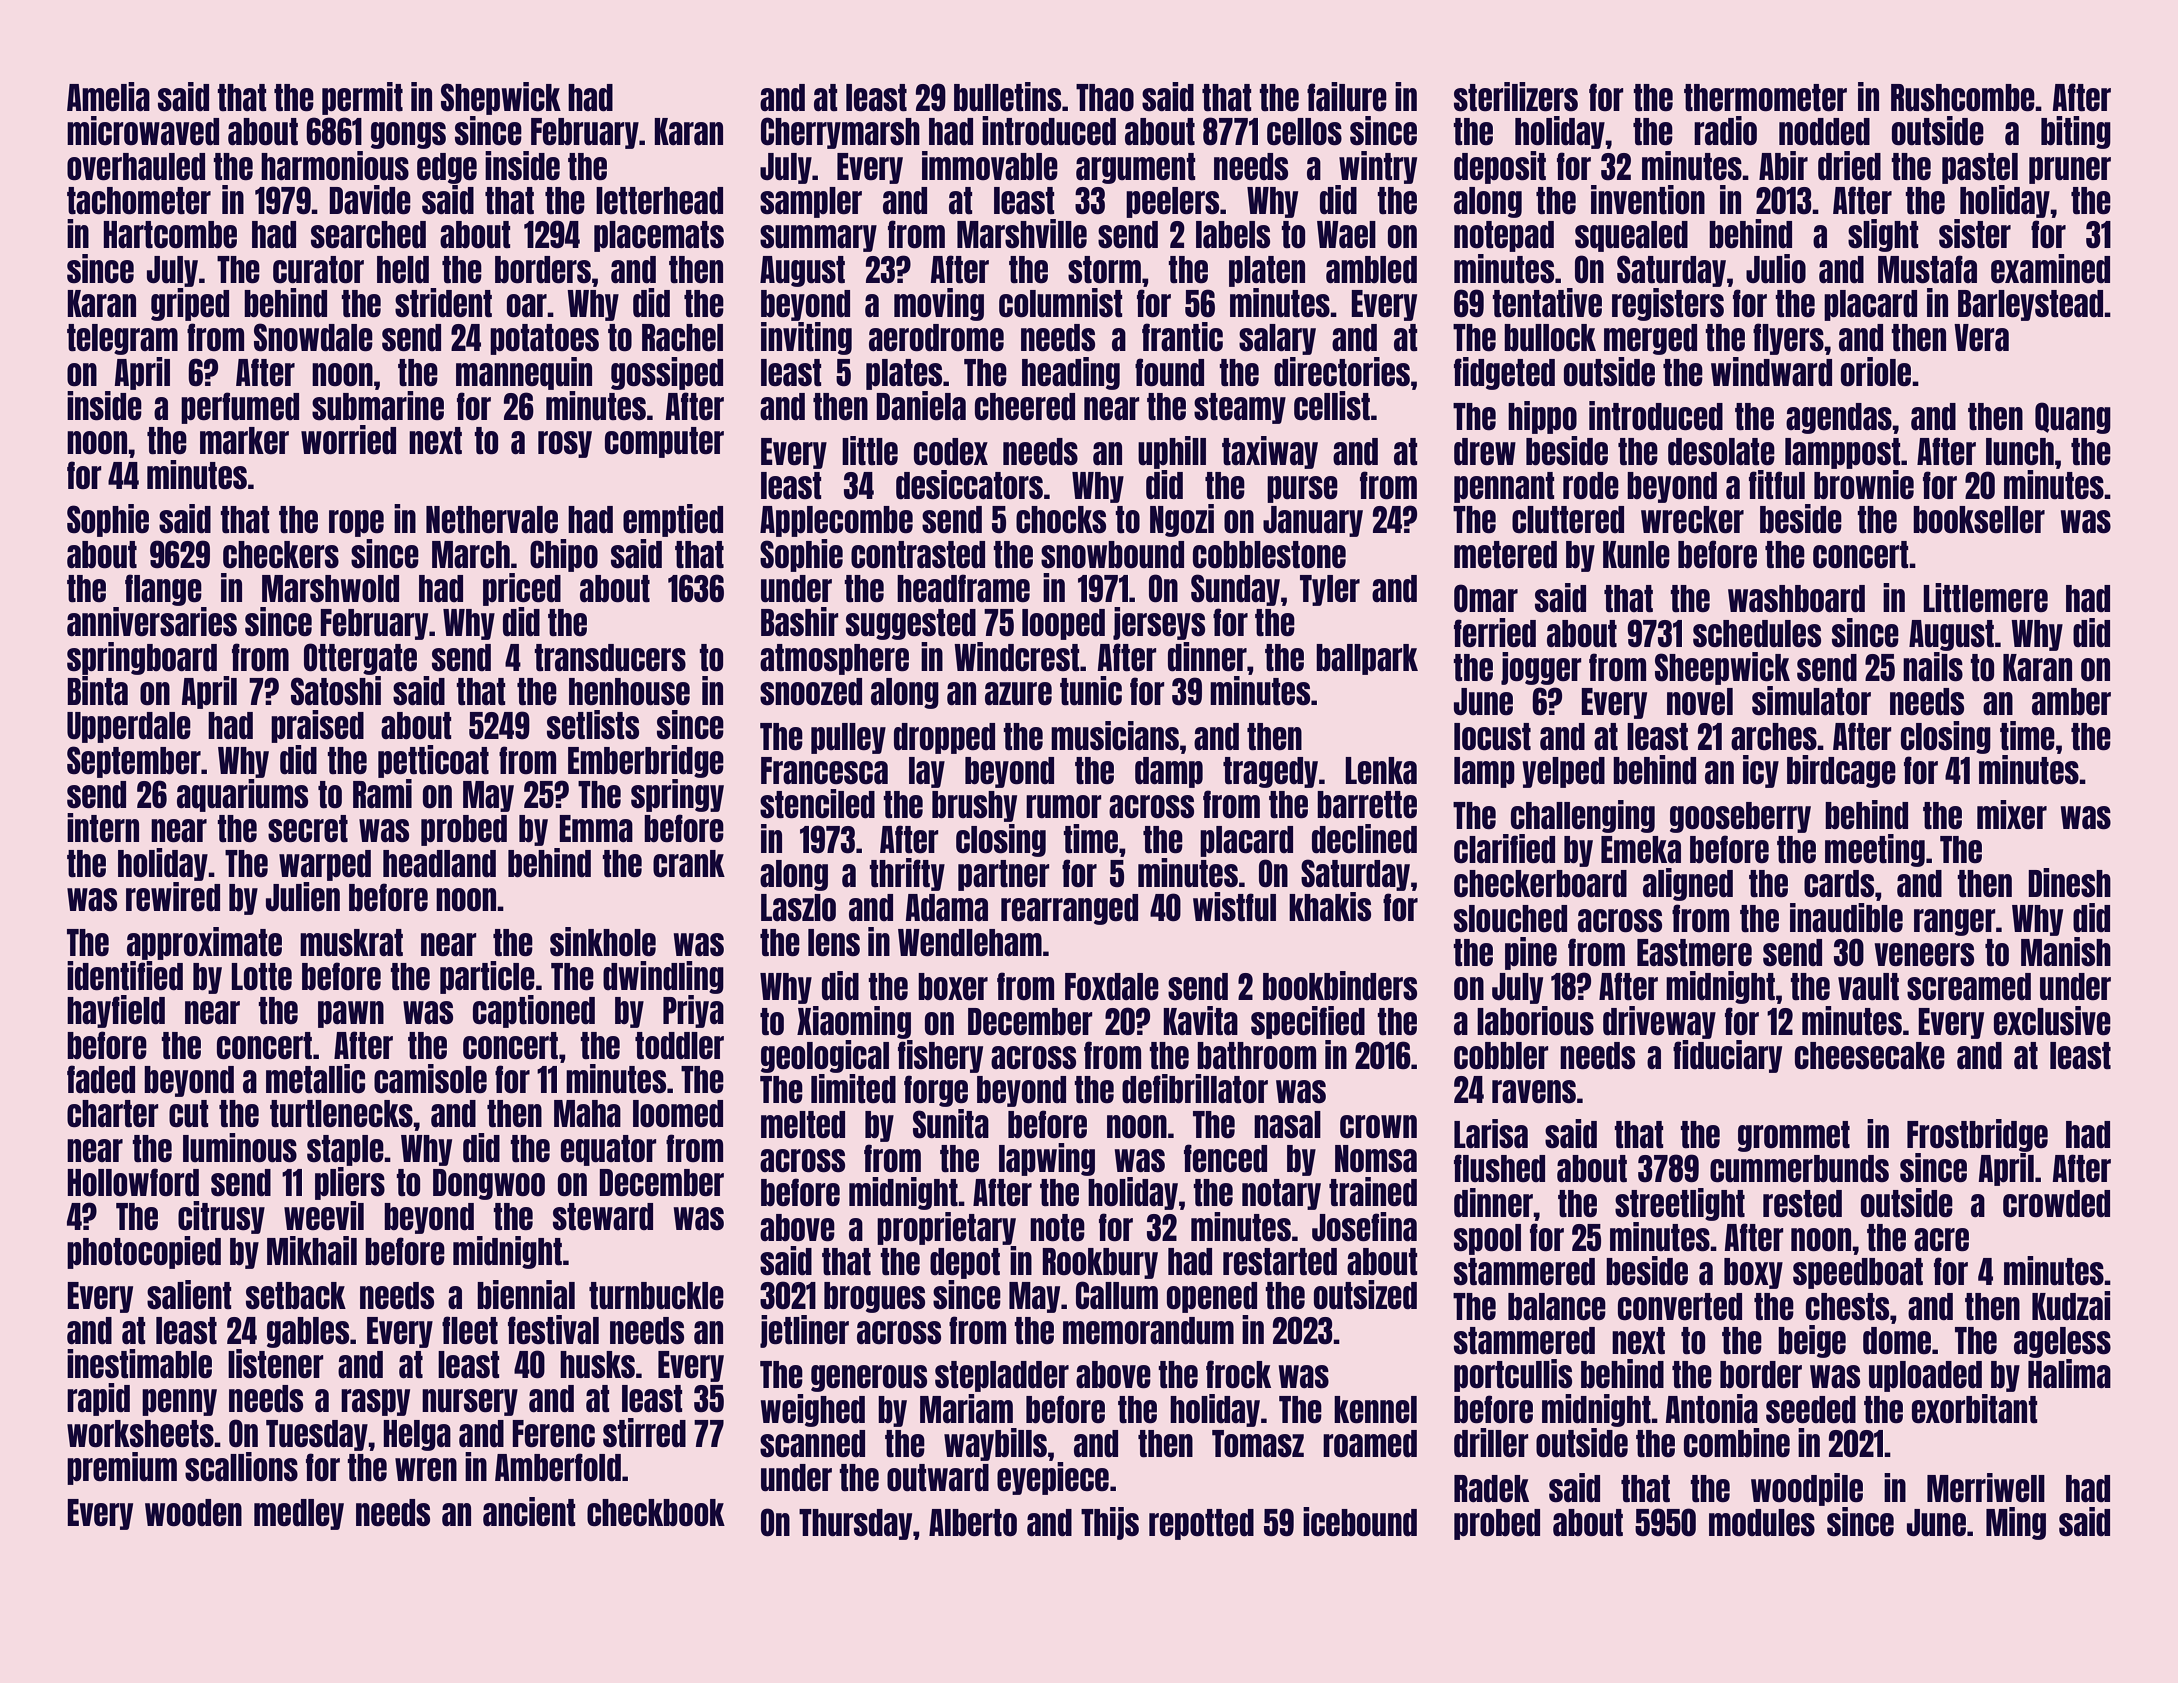 This screenshot has width=2178, height=1683. Describe the element at coordinates (1022, 234) in the screenshot. I see `Marshville` at that location.
